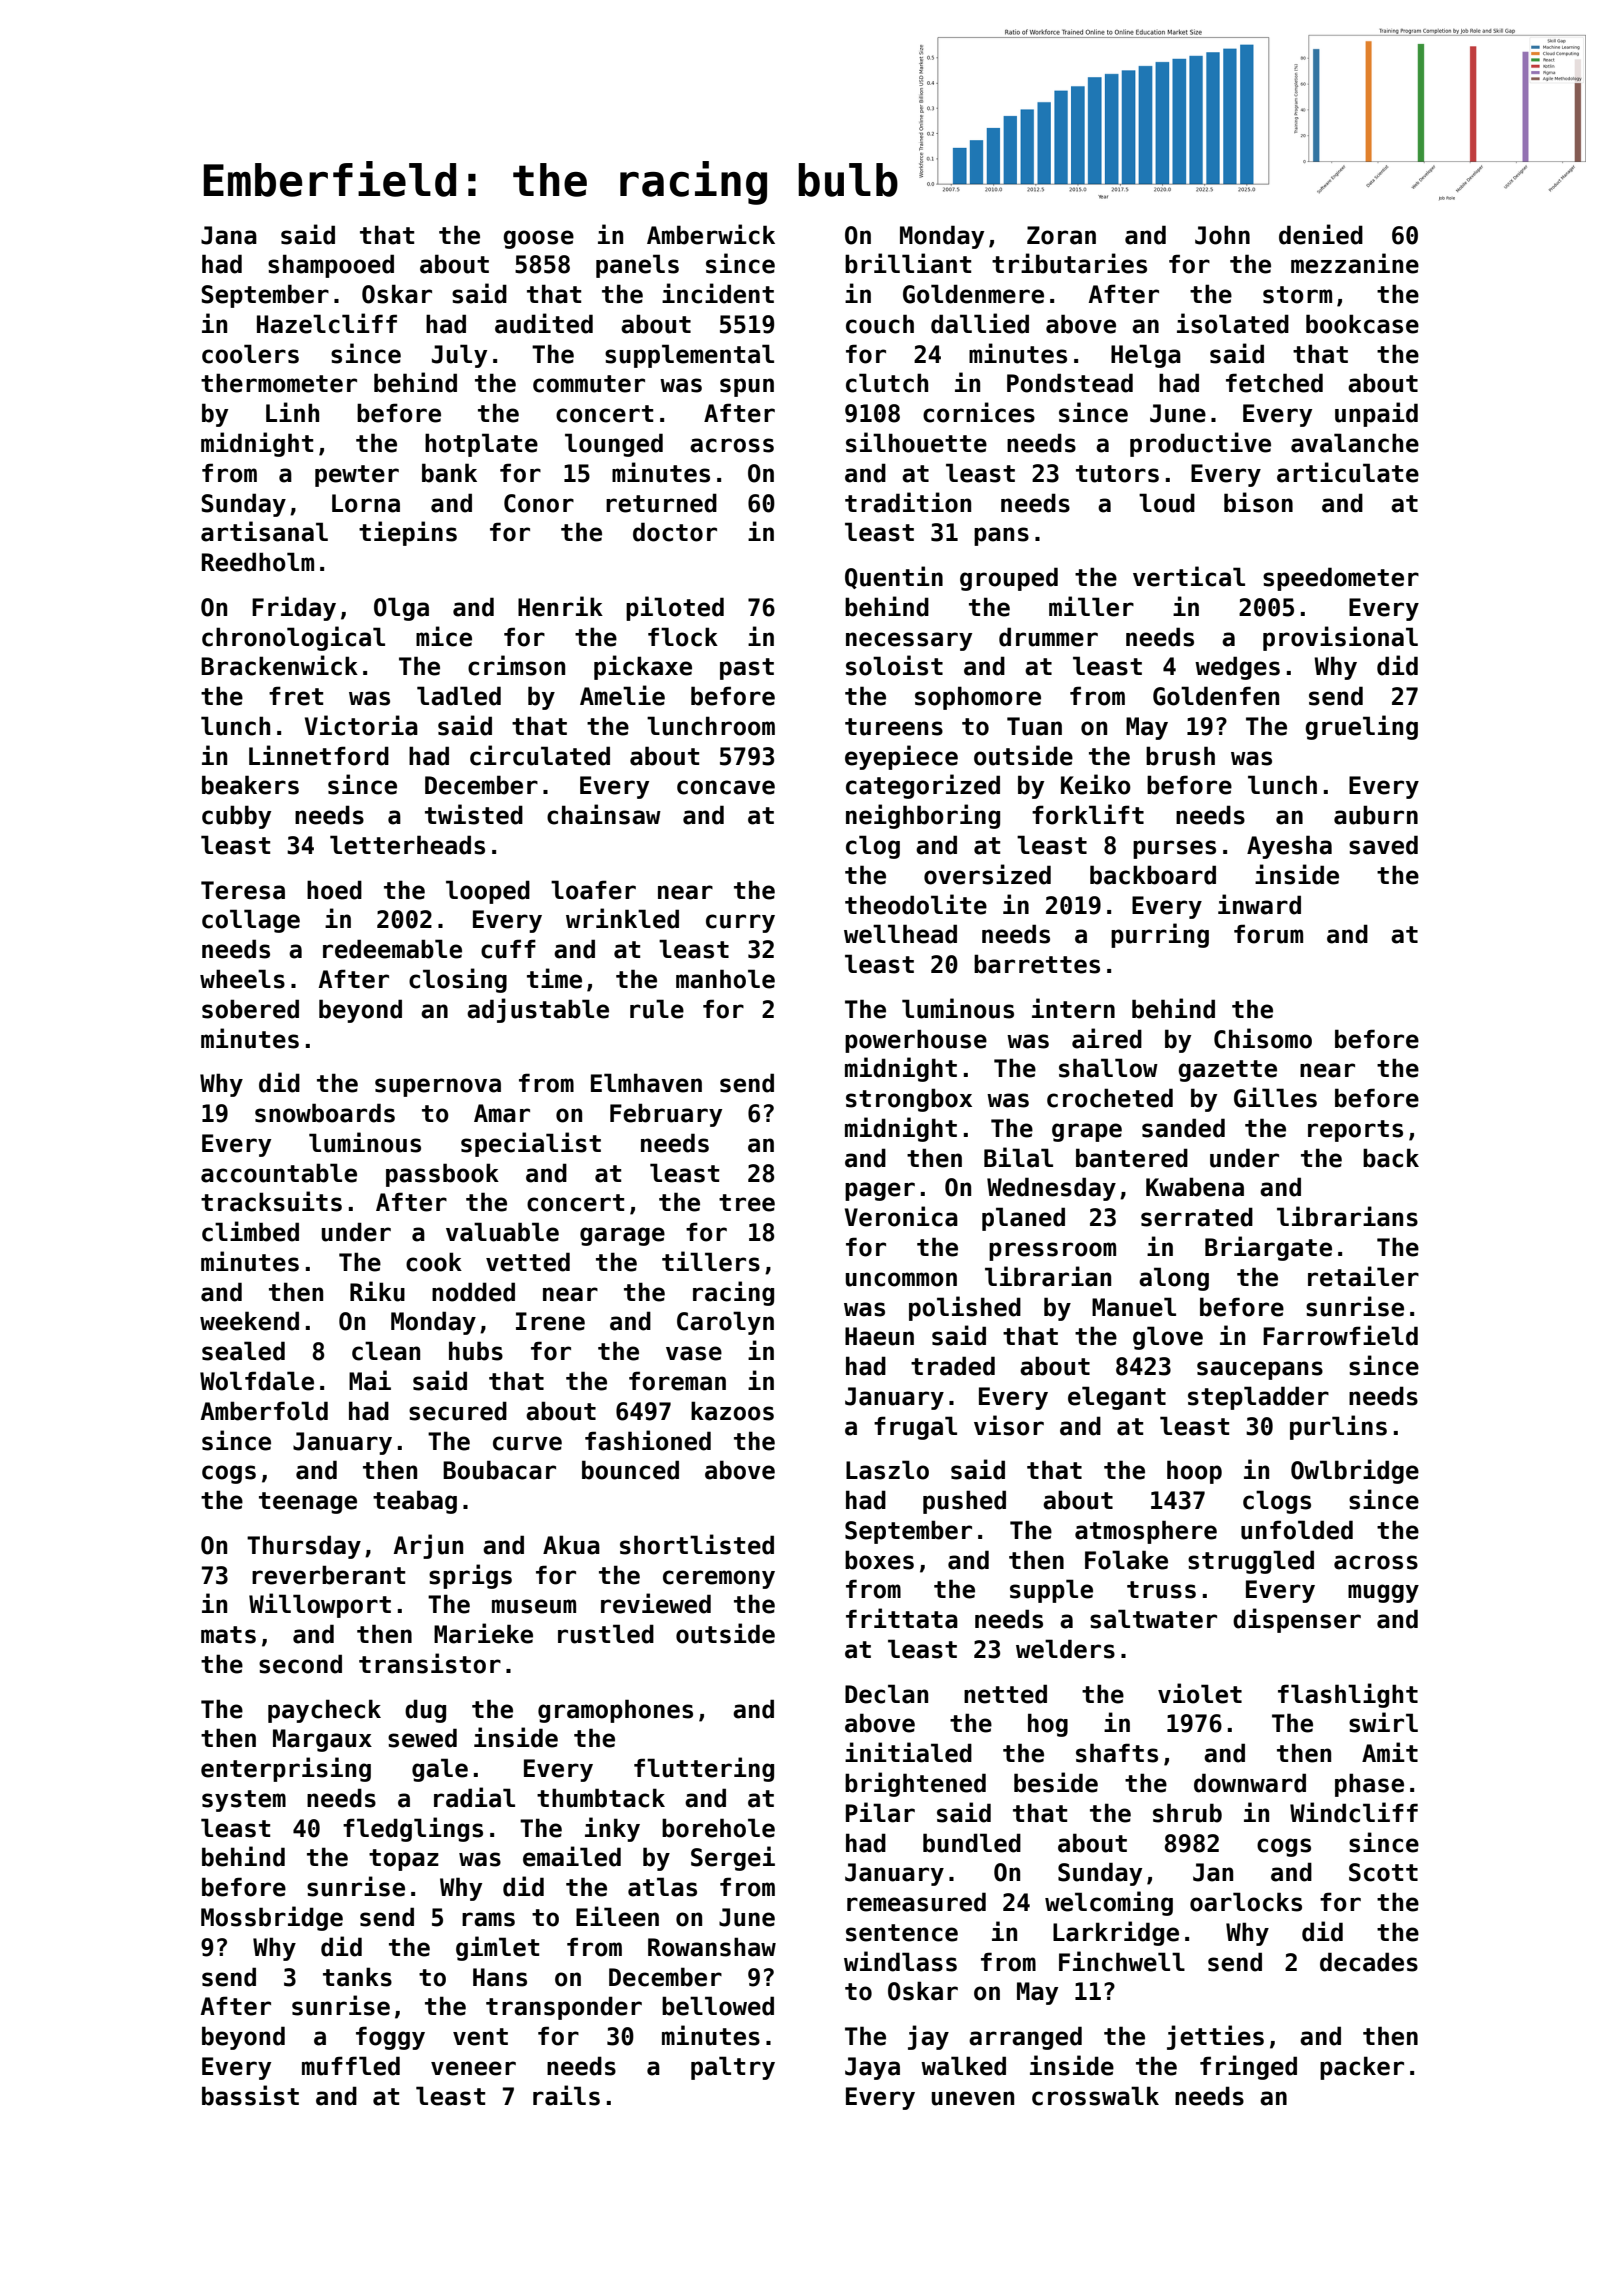  I want to click on past, so click(747, 669).
